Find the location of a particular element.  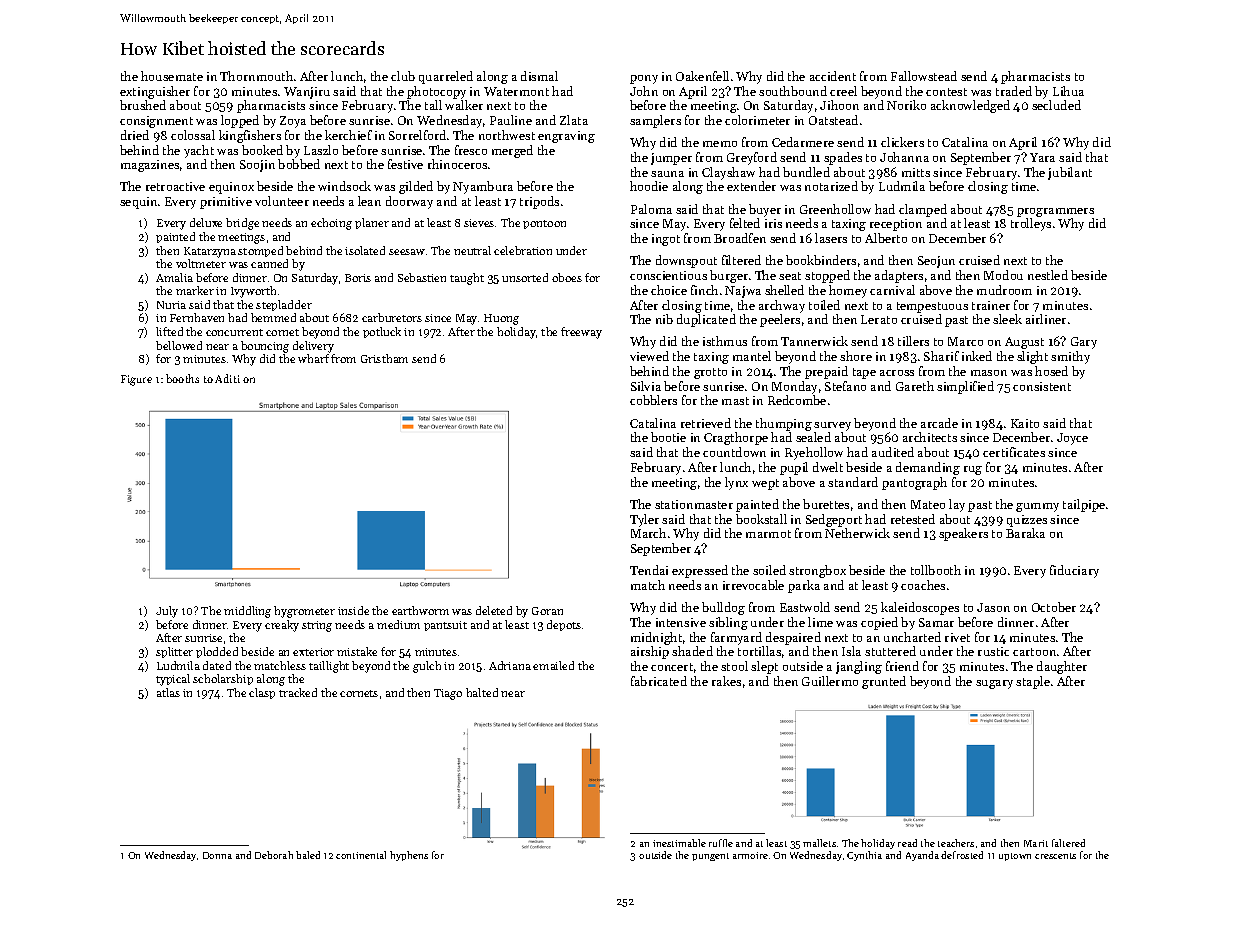

booths is located at coordinates (182, 378).
